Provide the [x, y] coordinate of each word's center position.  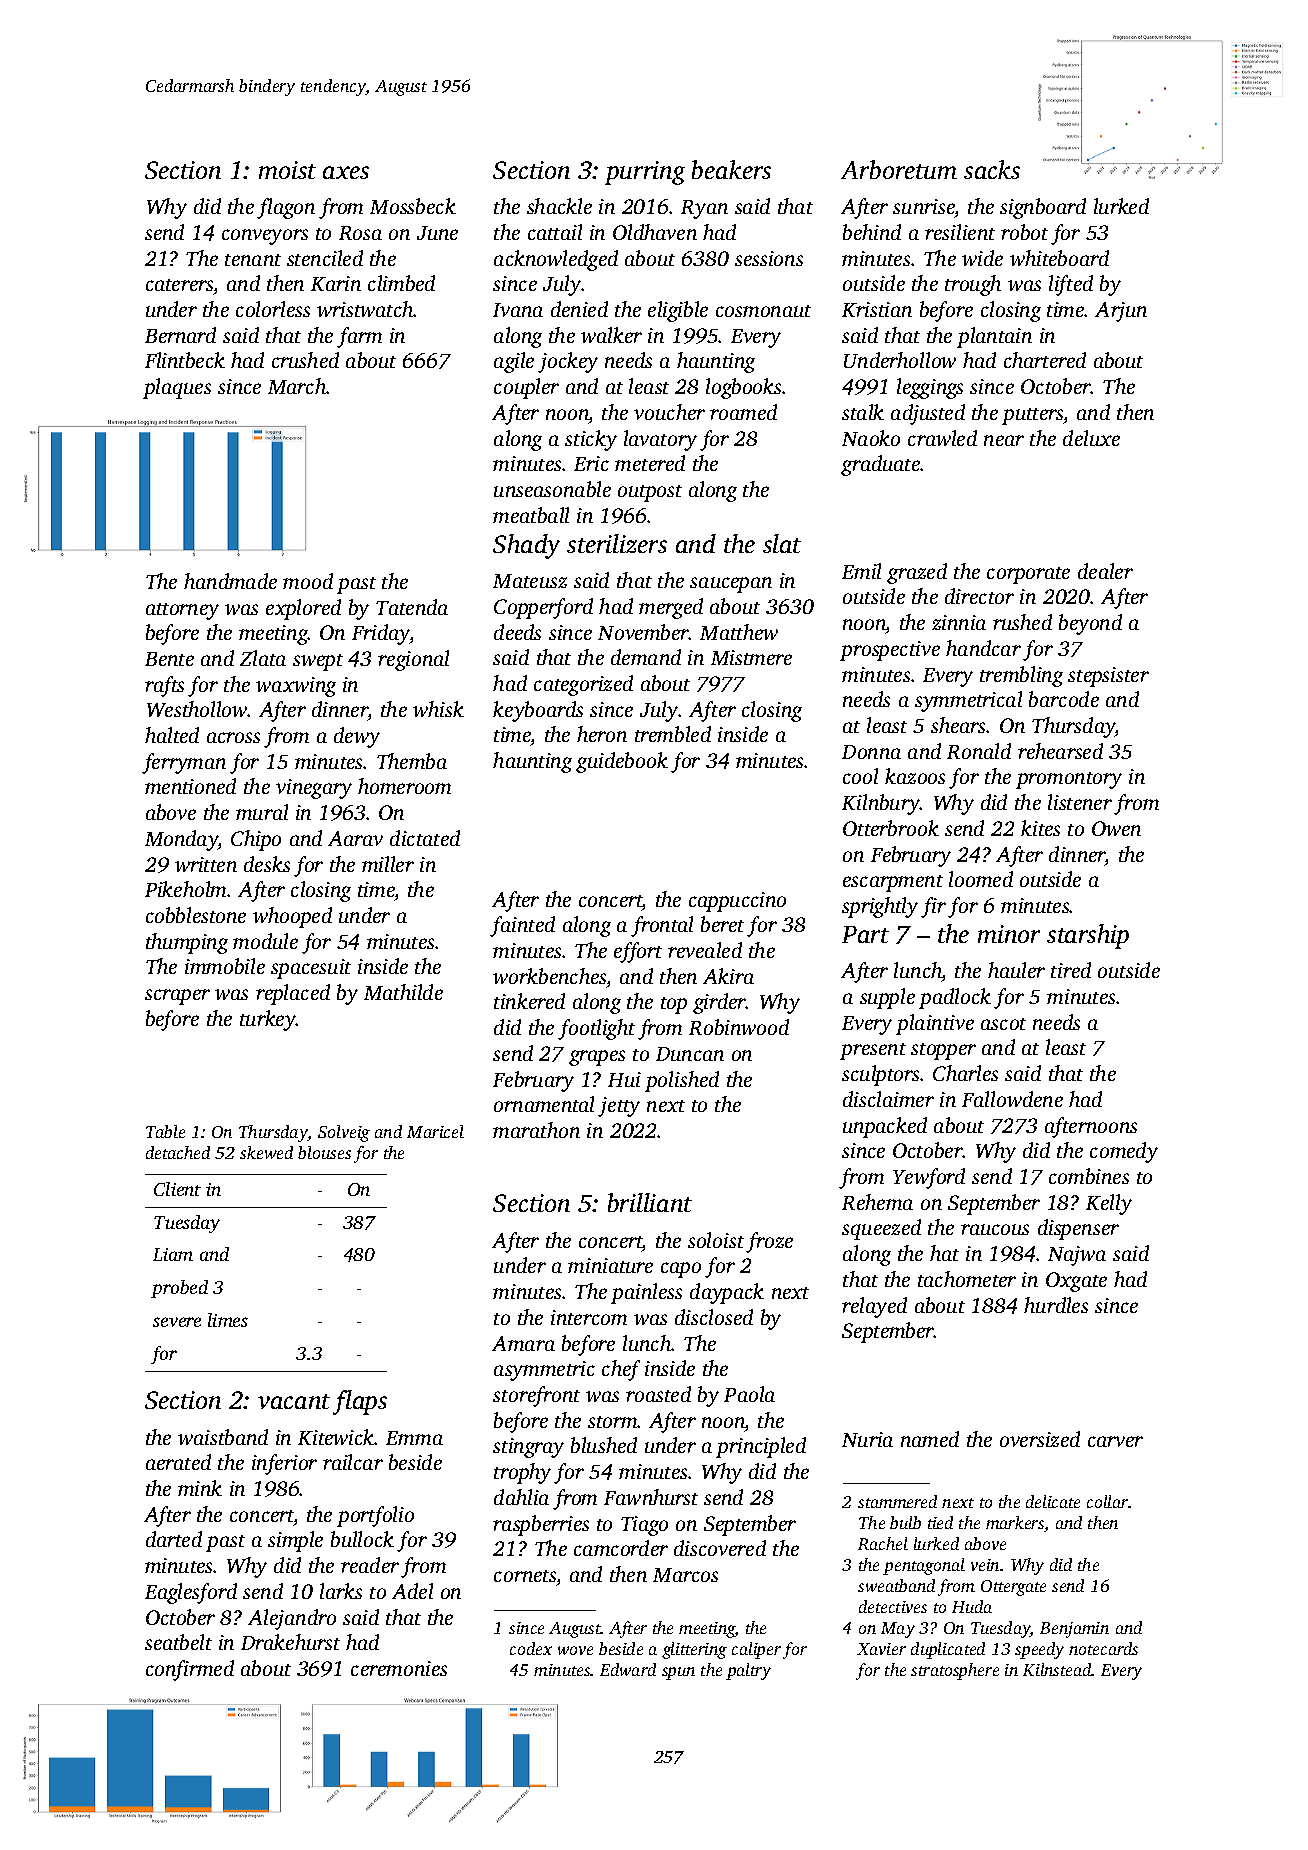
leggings [930, 388]
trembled [673, 734]
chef [621, 1370]
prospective [890, 651]
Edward [628, 1669]
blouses [324, 1152]
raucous [995, 1229]
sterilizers [617, 543]
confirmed [190, 1670]
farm [359, 337]
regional [413, 660]
